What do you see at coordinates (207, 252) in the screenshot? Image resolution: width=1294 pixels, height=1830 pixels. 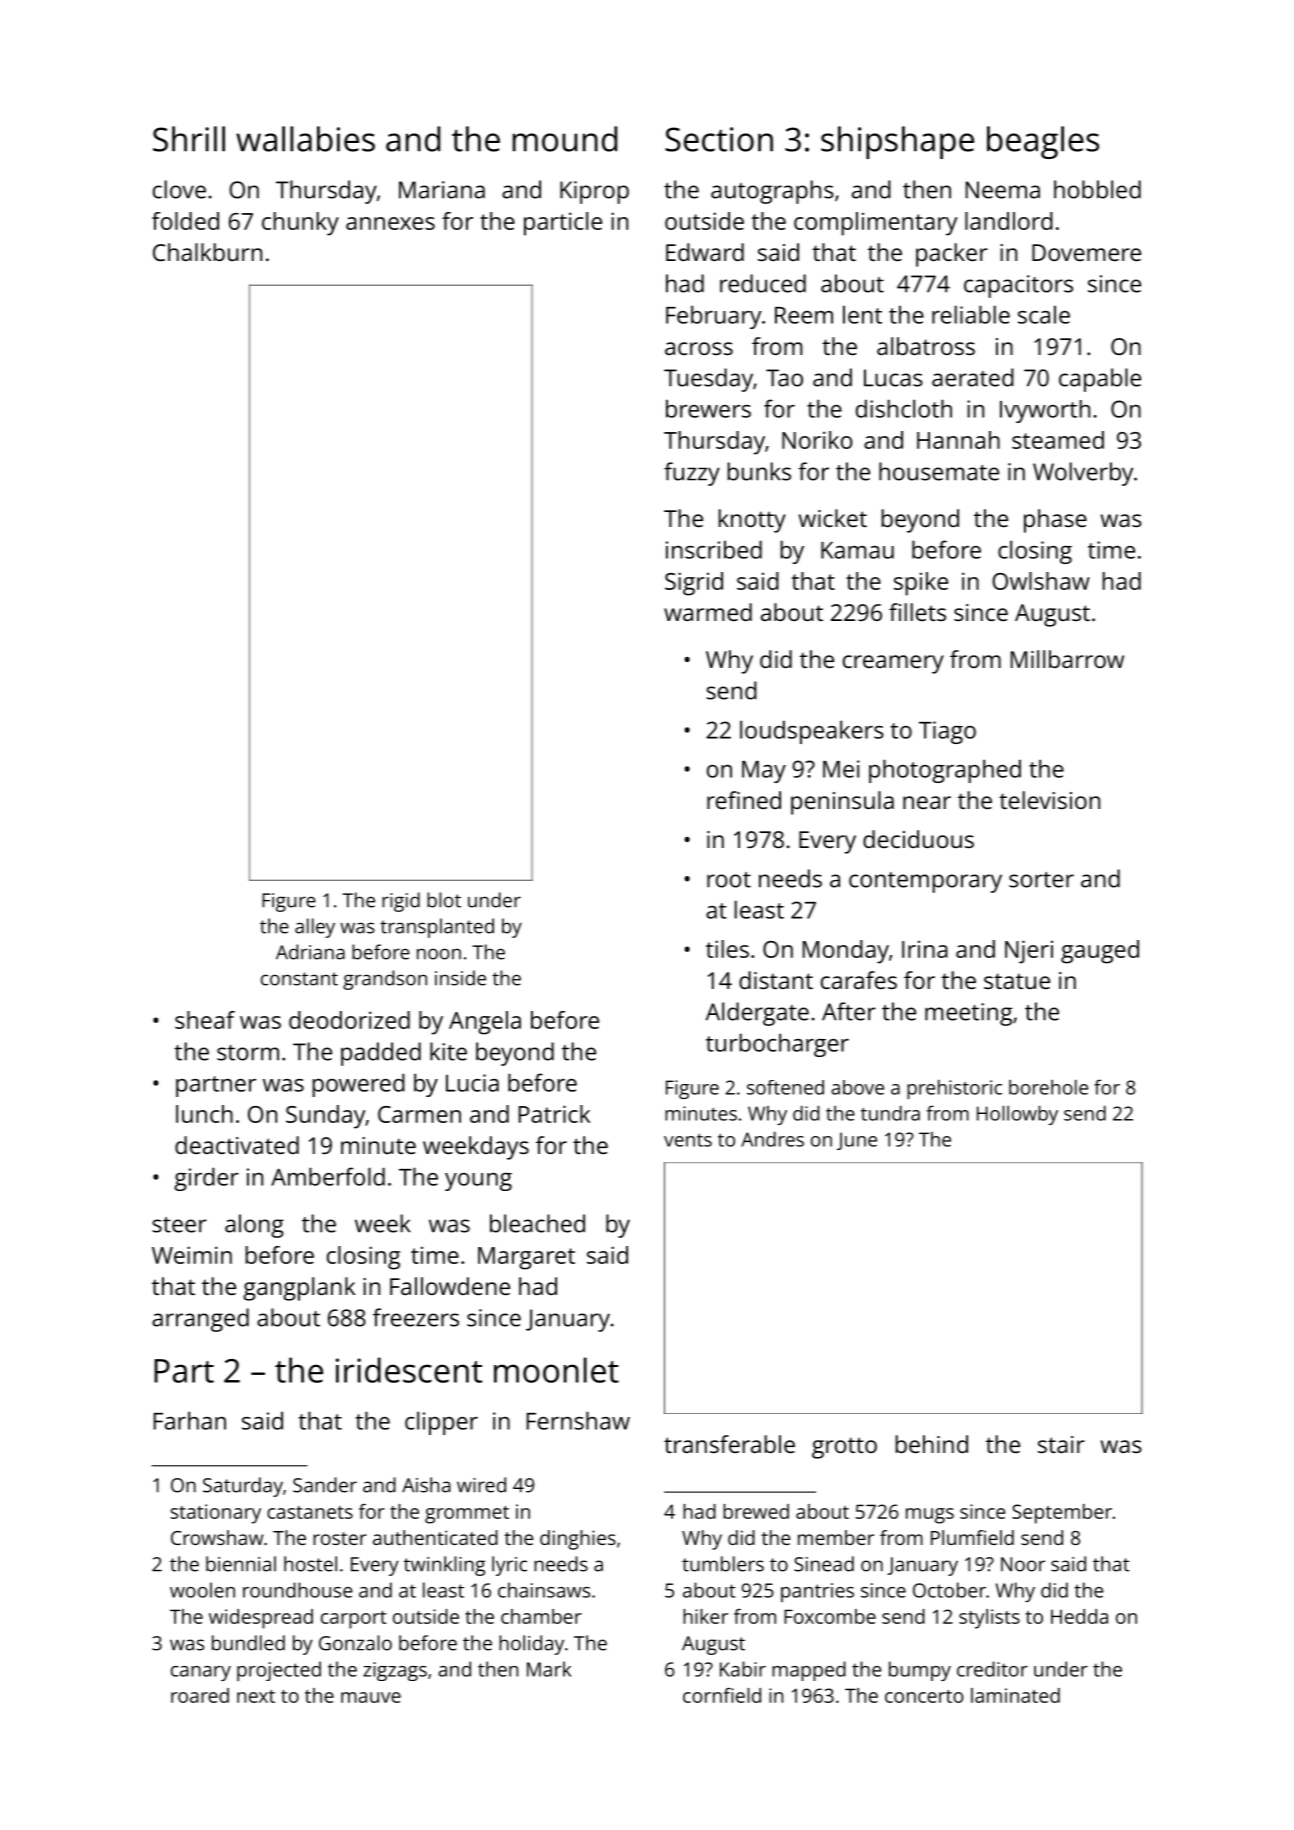 I see `Chalkburn` at bounding box center [207, 252].
